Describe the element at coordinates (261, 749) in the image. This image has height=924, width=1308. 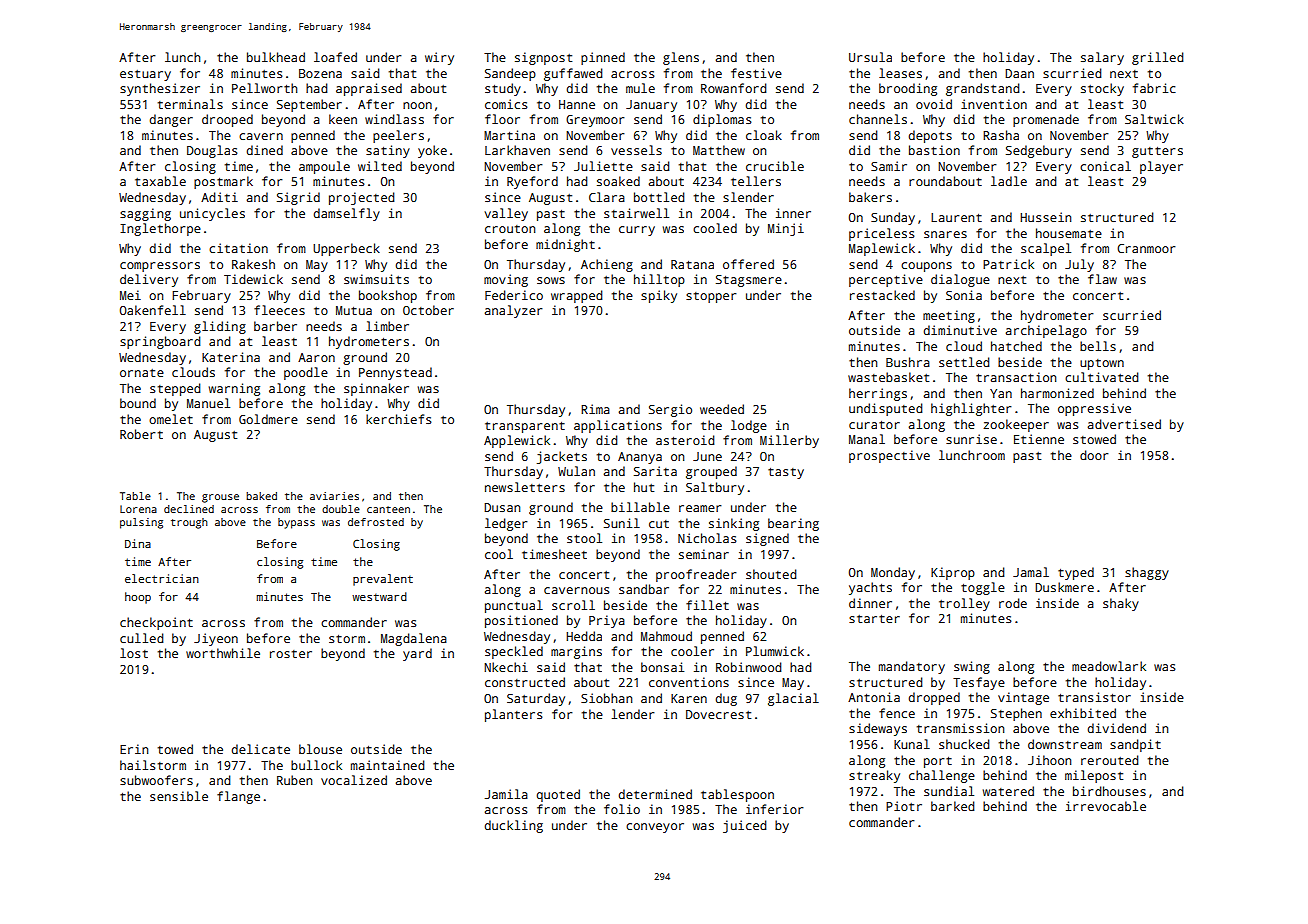
I see `delicate` at that location.
